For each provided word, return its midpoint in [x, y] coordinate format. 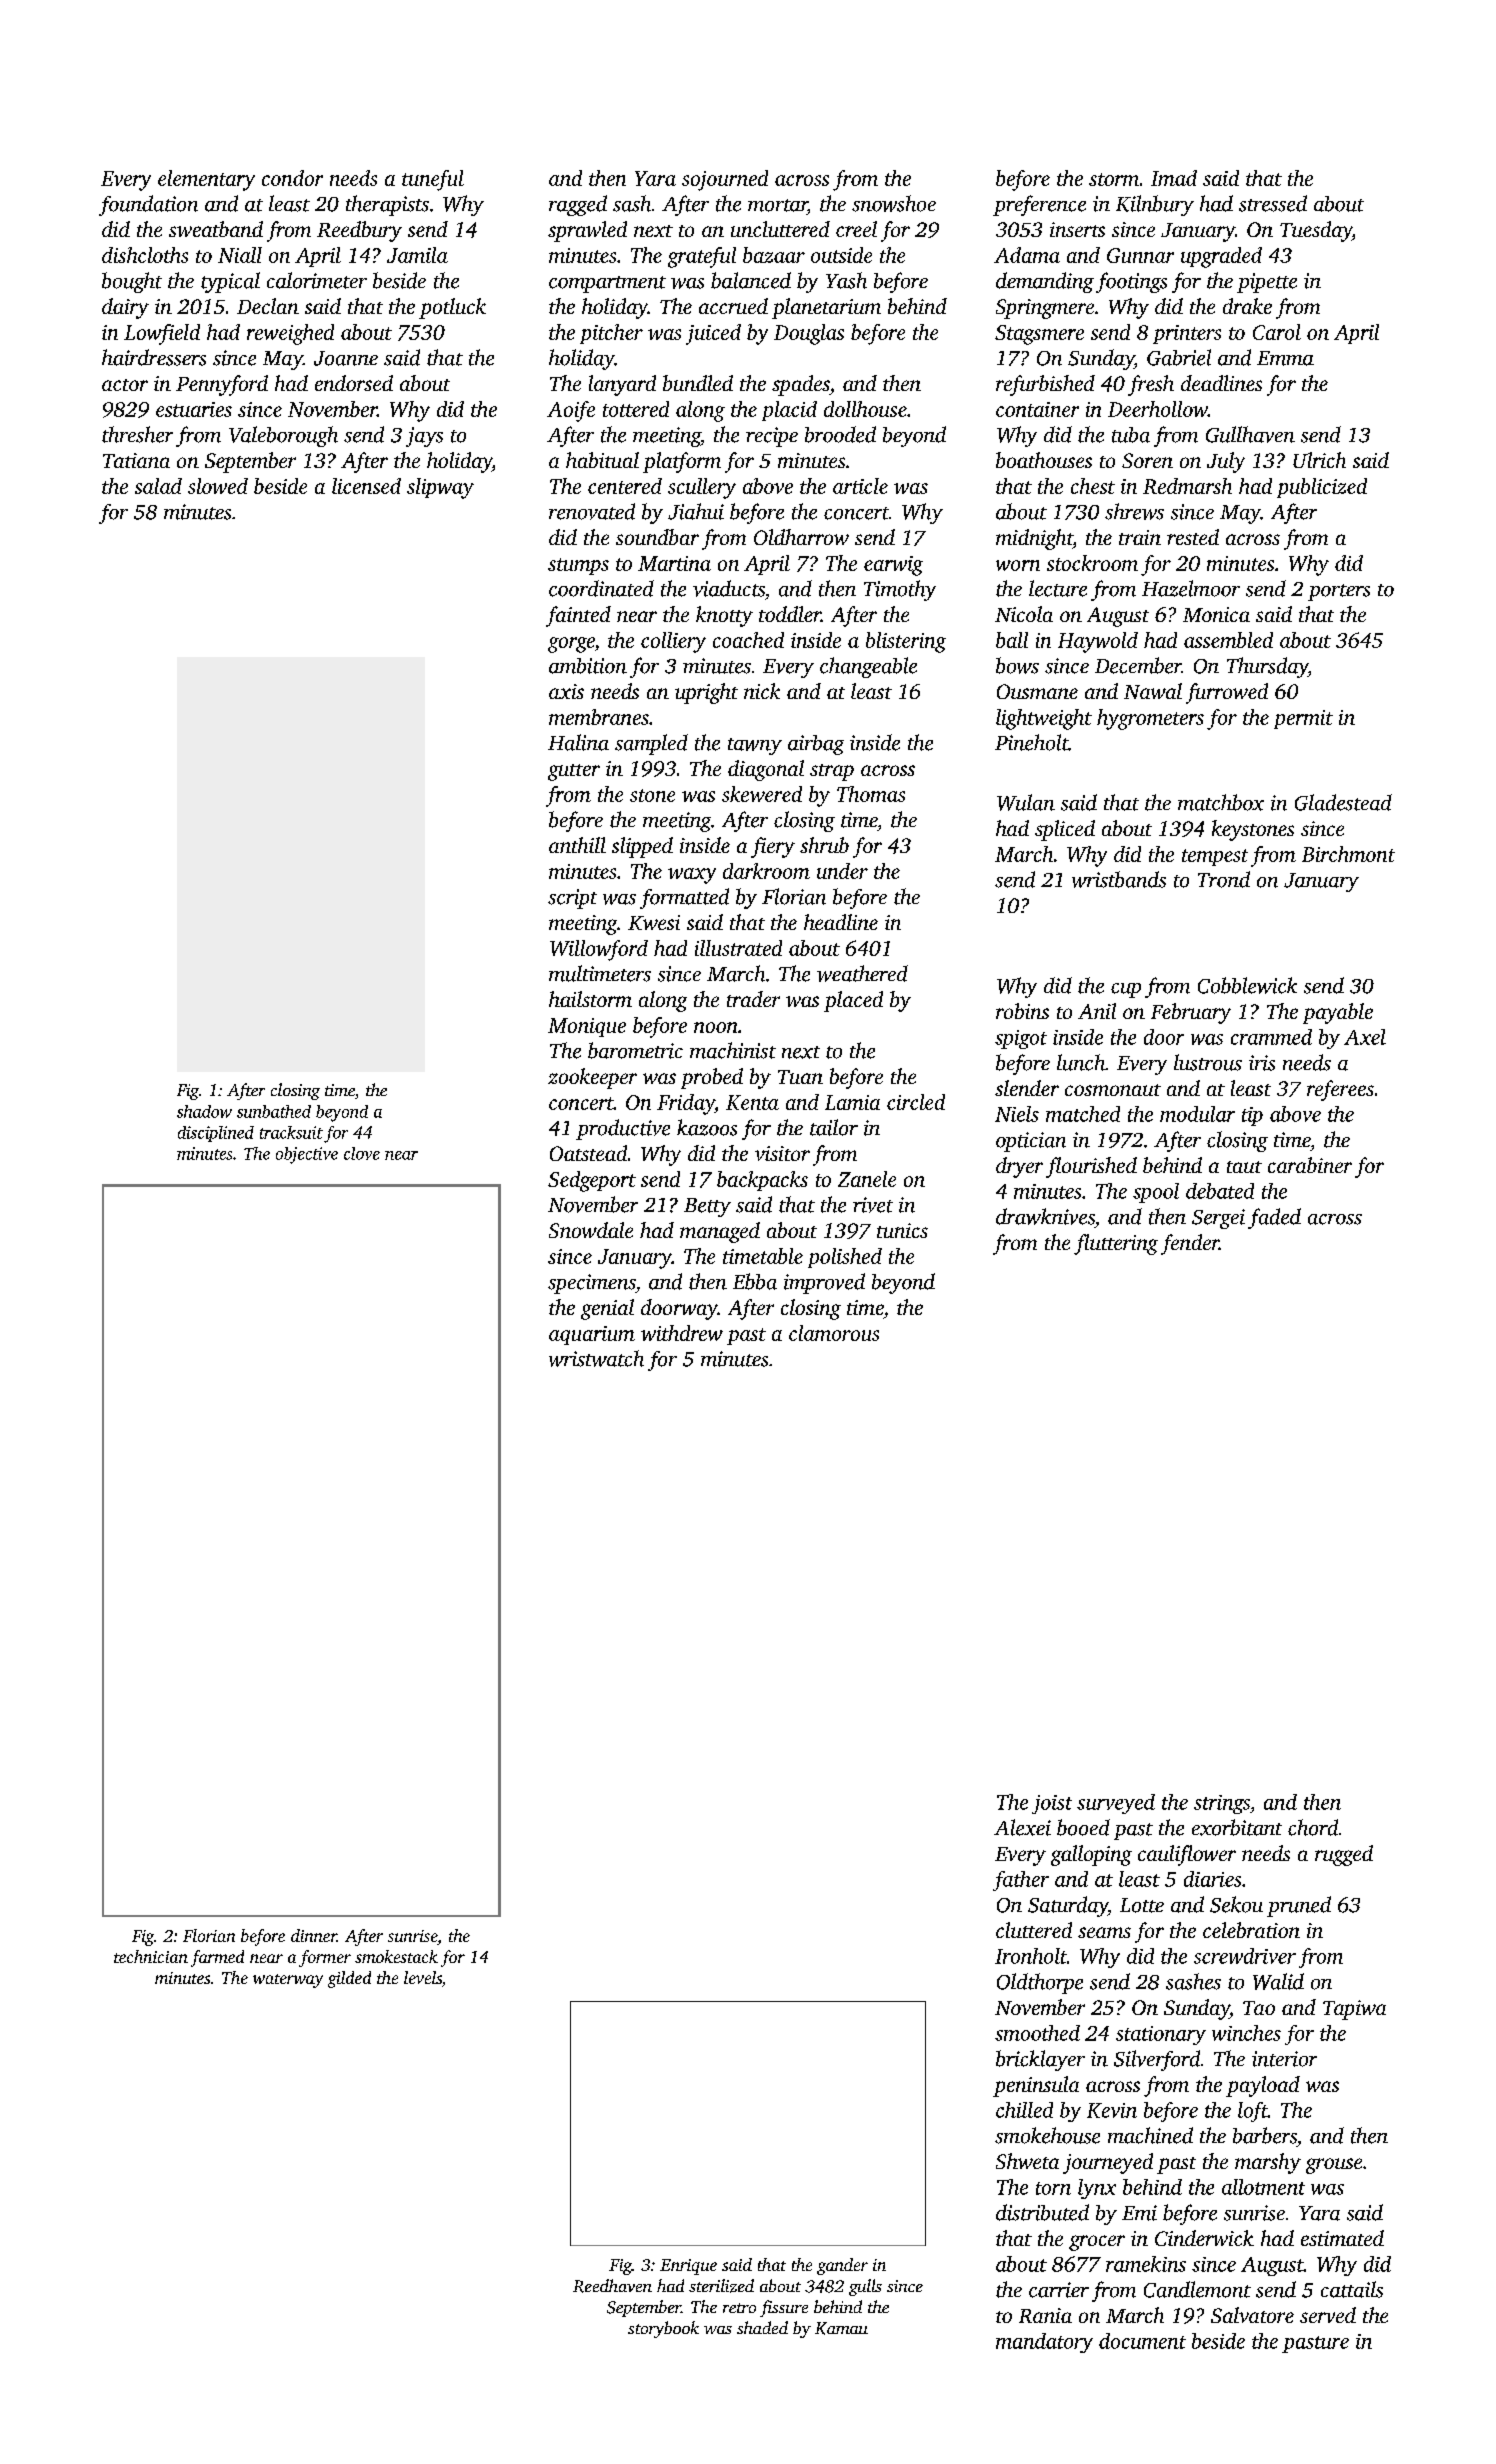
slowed [218, 486]
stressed [1273, 203]
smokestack [396, 1956]
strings [1222, 1804]
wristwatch [596, 1358]
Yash [846, 280]
